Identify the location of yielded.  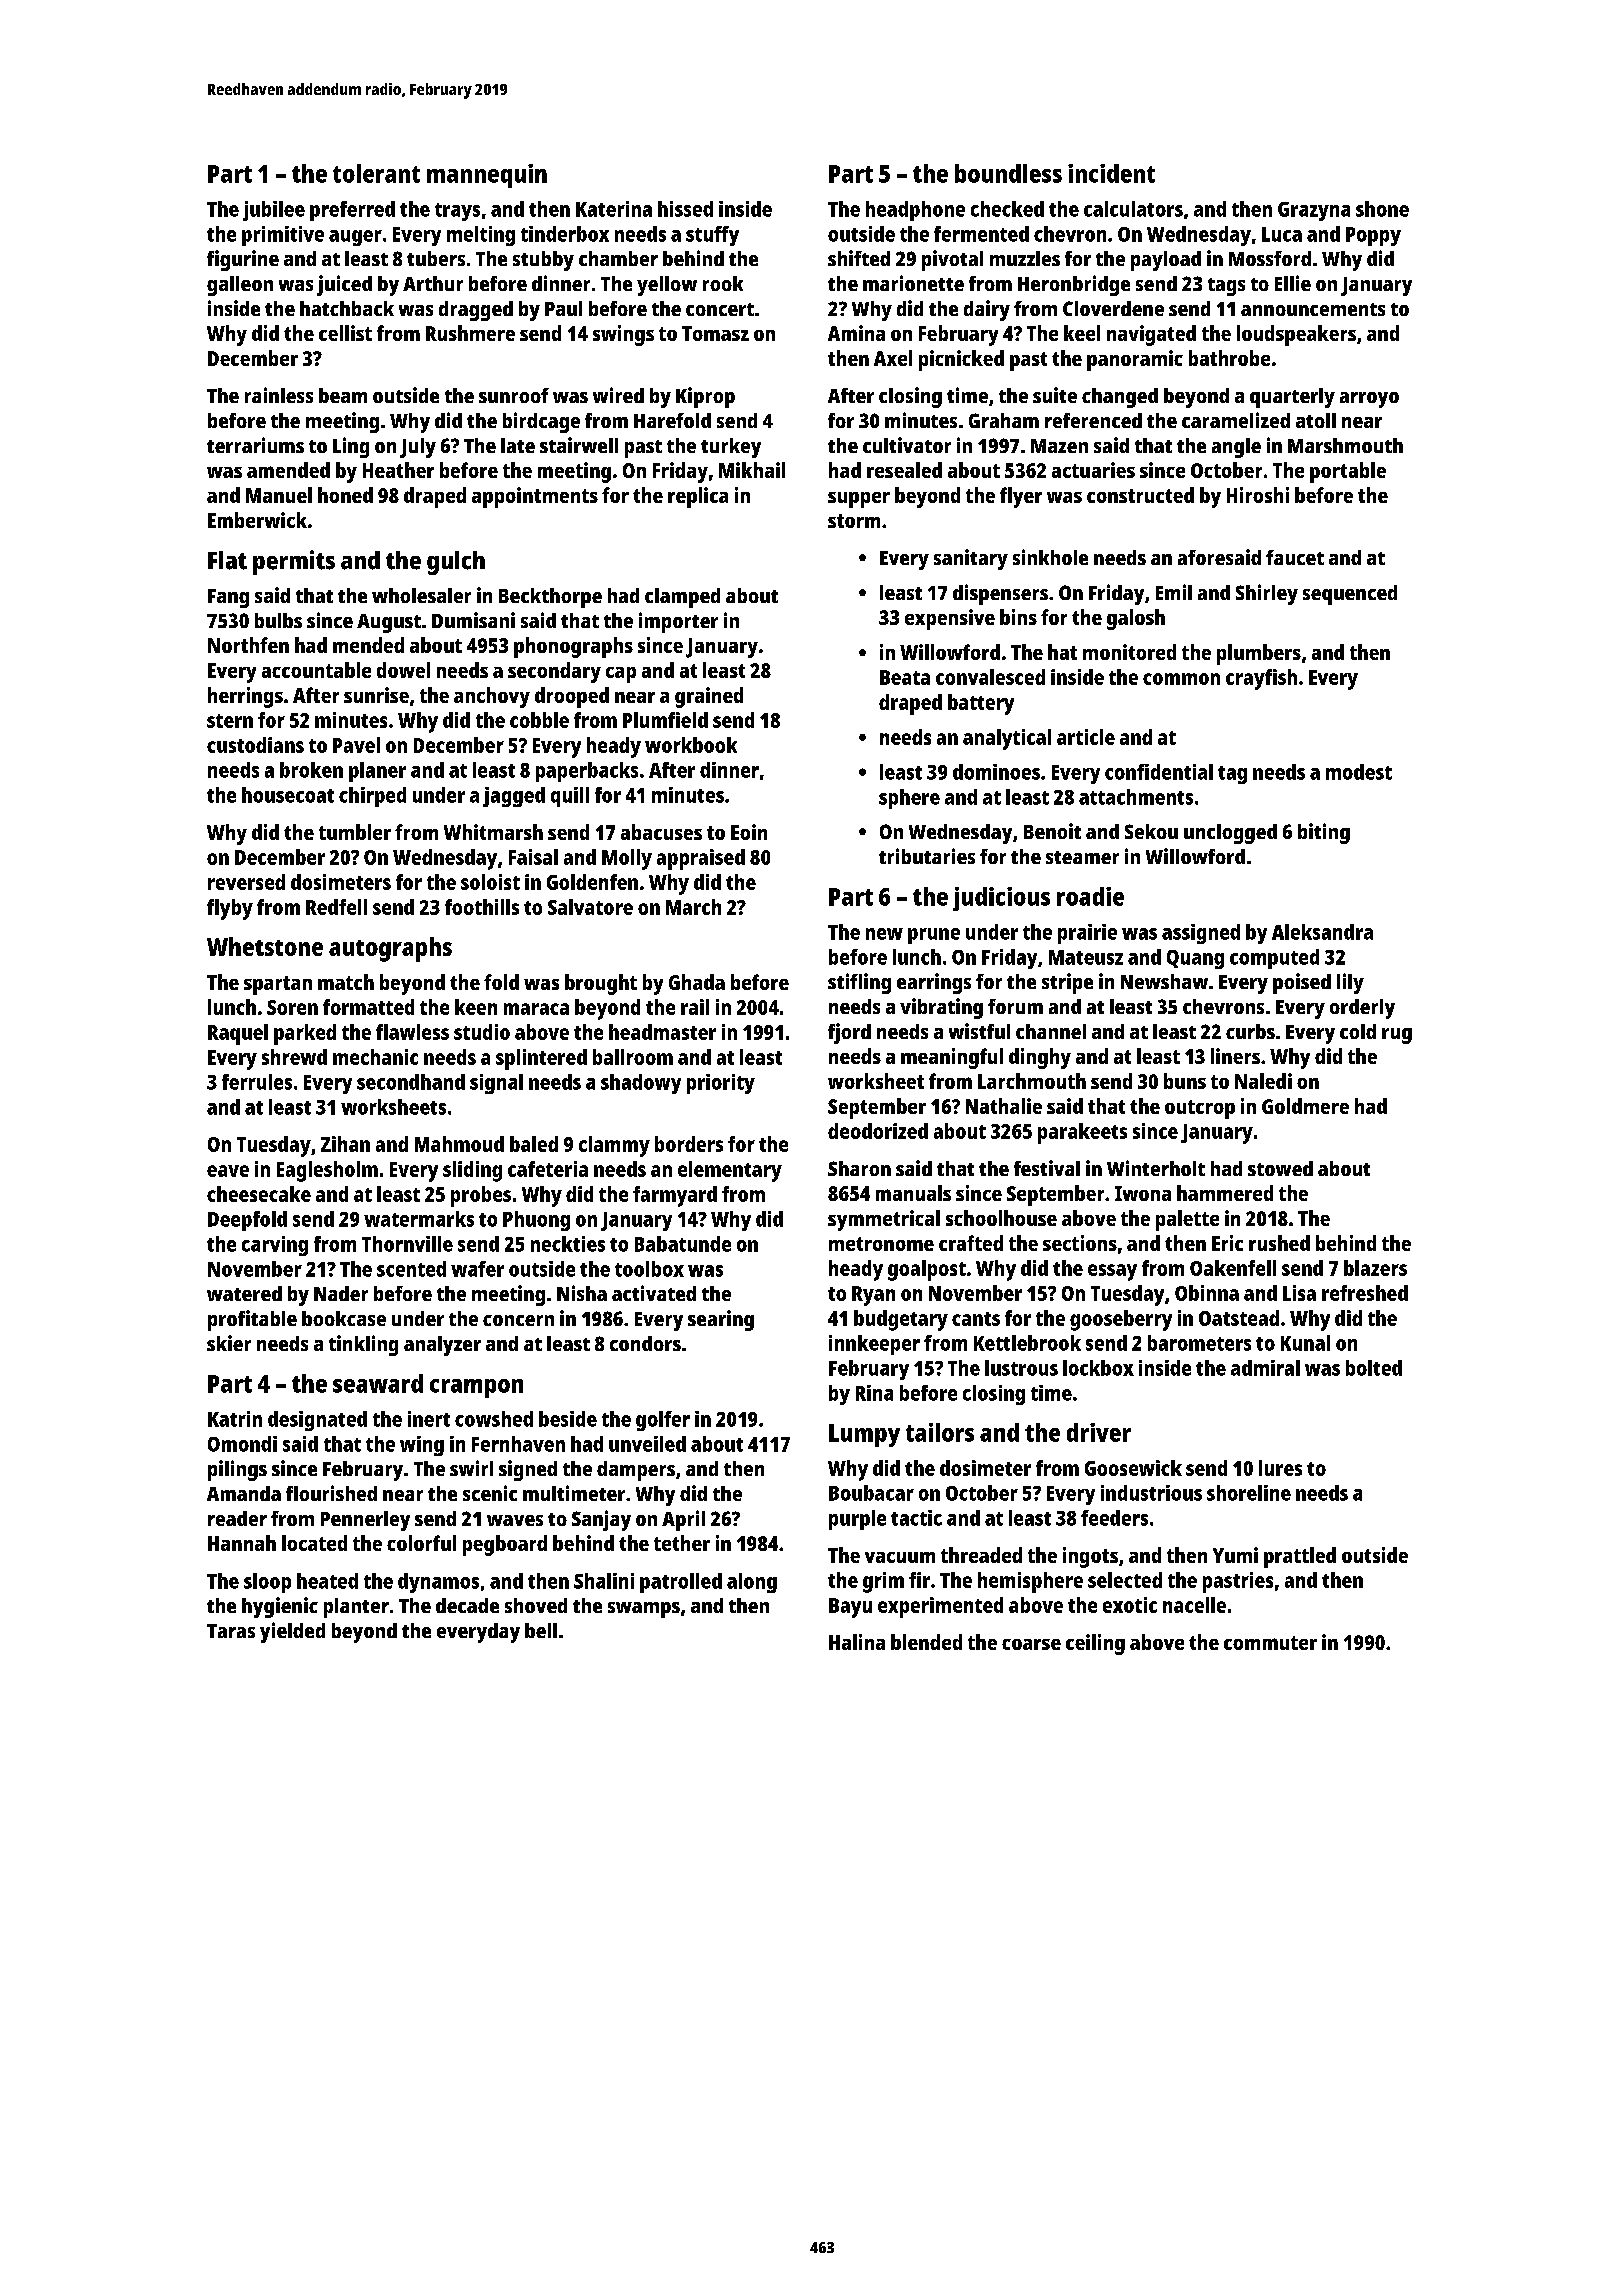
(292, 1632).
